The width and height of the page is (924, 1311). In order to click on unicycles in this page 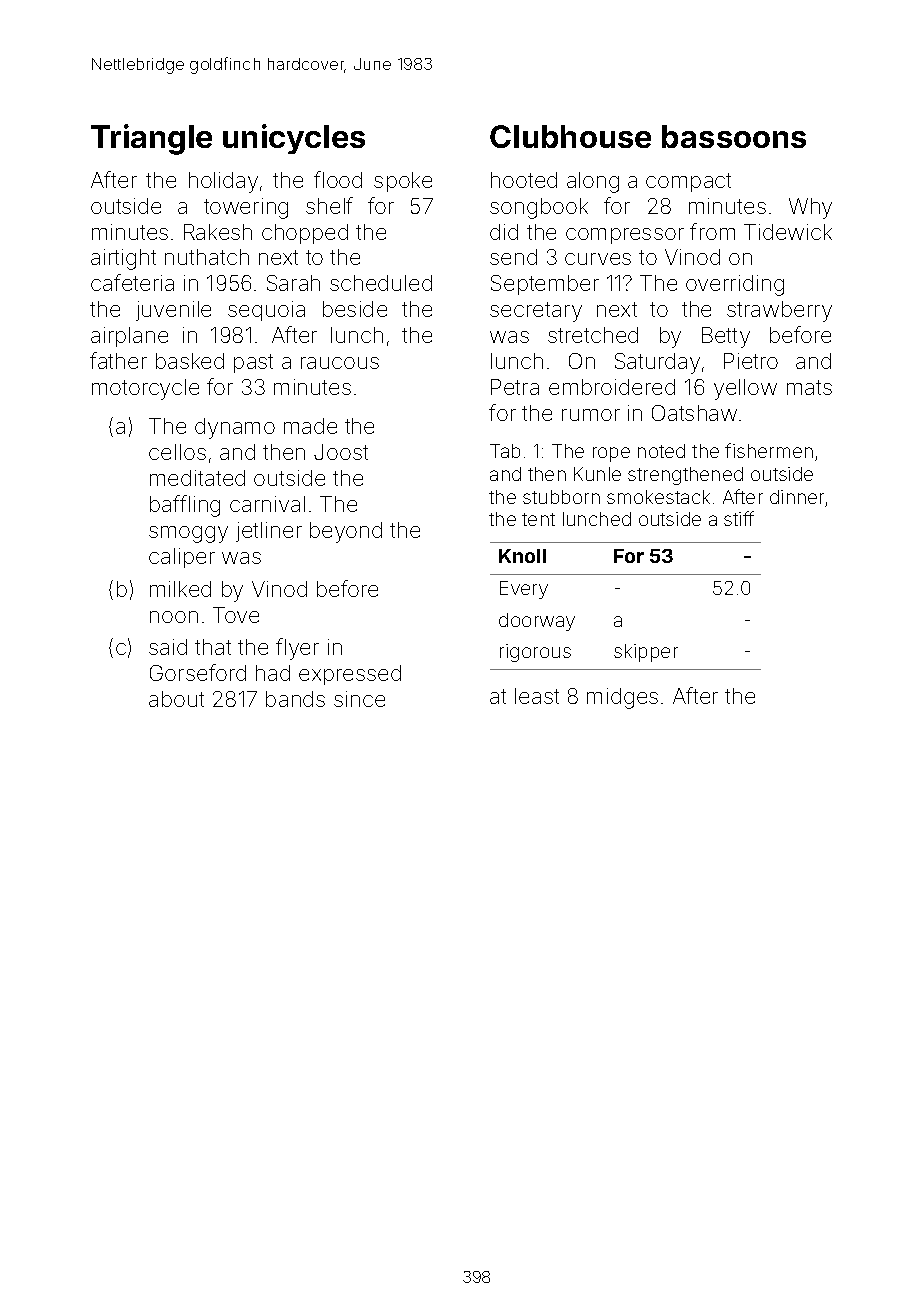, I will do `click(294, 139)`.
